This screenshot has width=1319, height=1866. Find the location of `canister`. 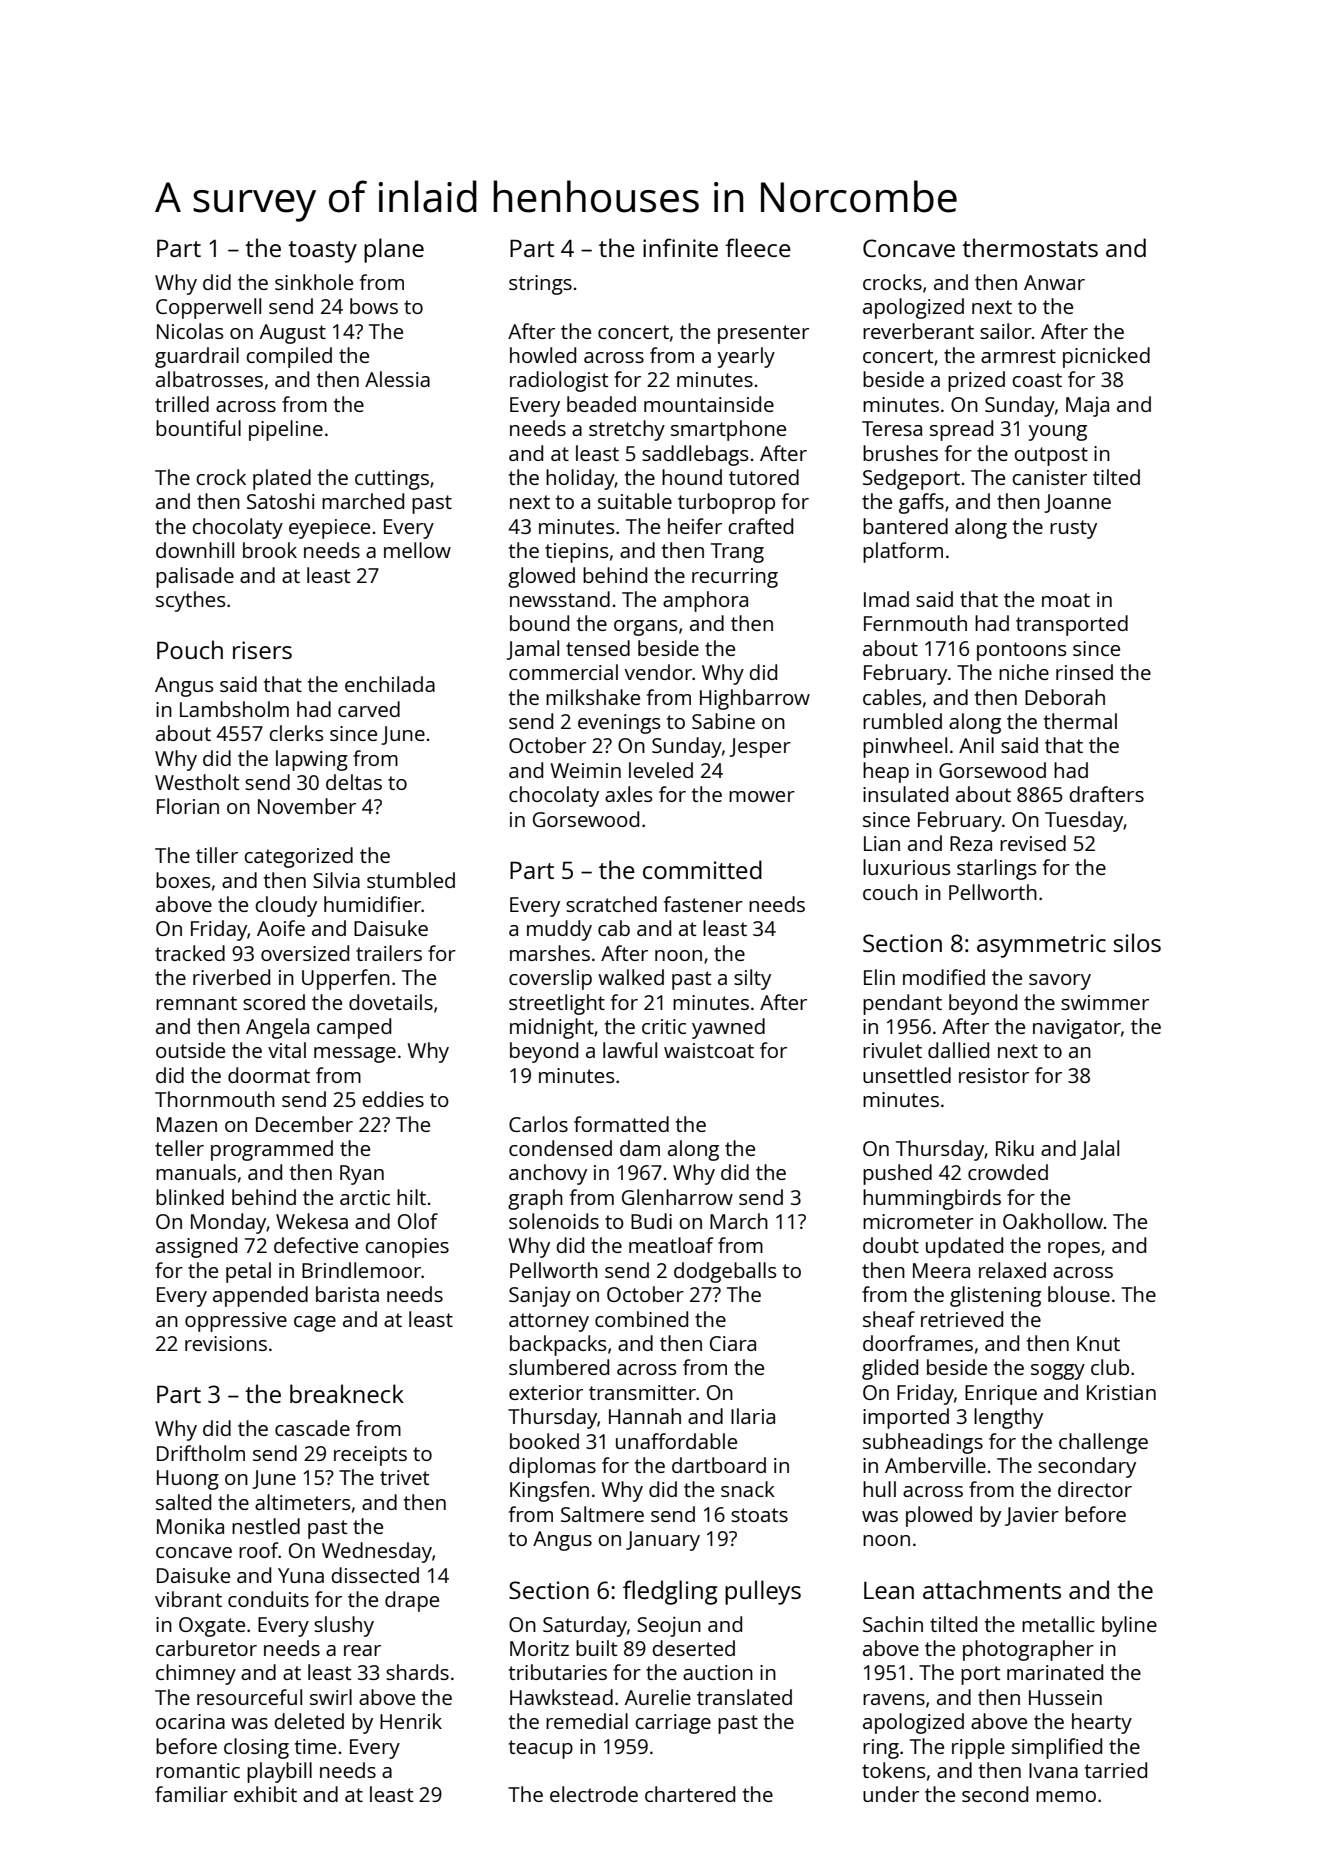

canister is located at coordinates (1049, 477).
